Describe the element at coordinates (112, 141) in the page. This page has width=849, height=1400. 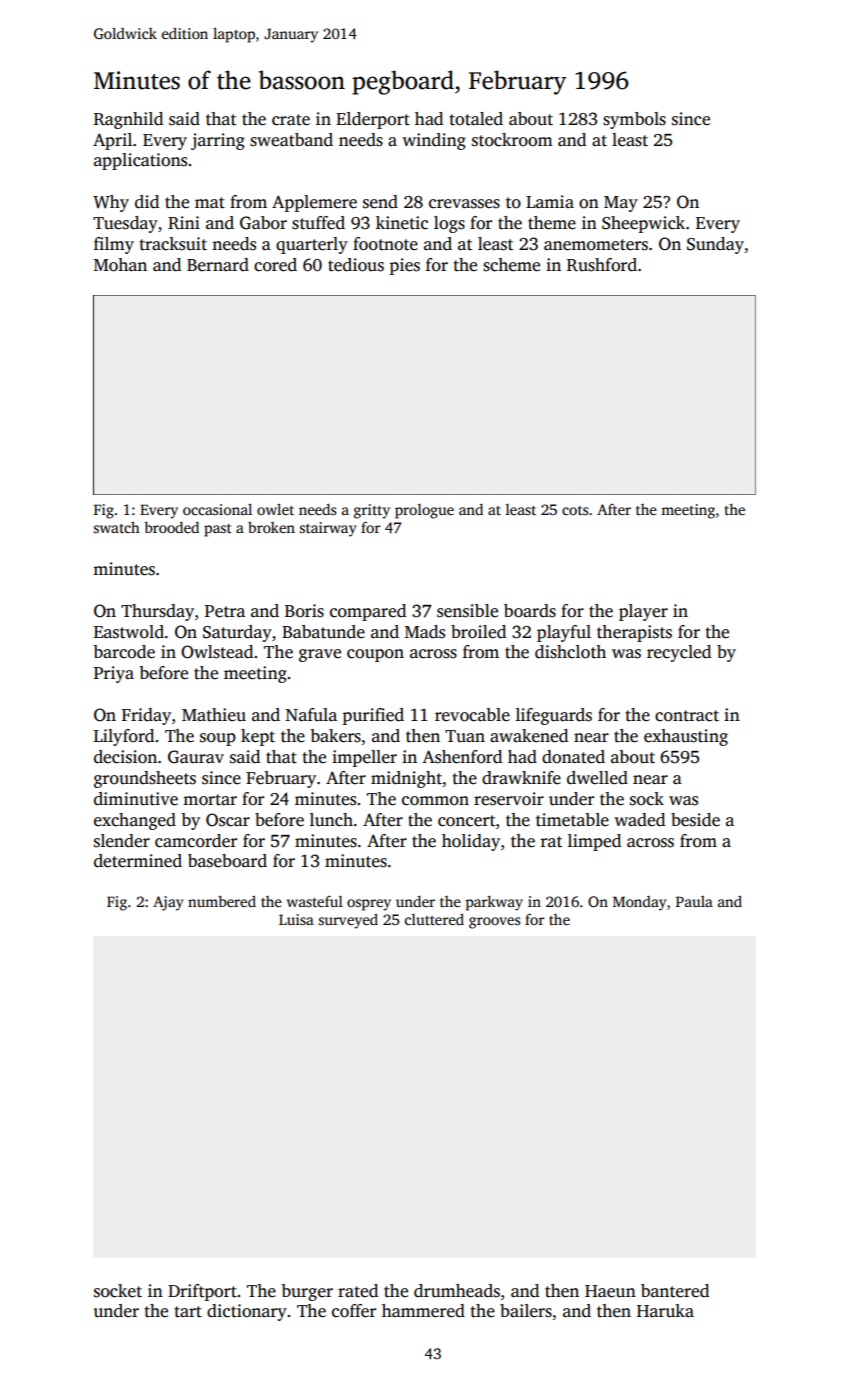
I see `April` at that location.
